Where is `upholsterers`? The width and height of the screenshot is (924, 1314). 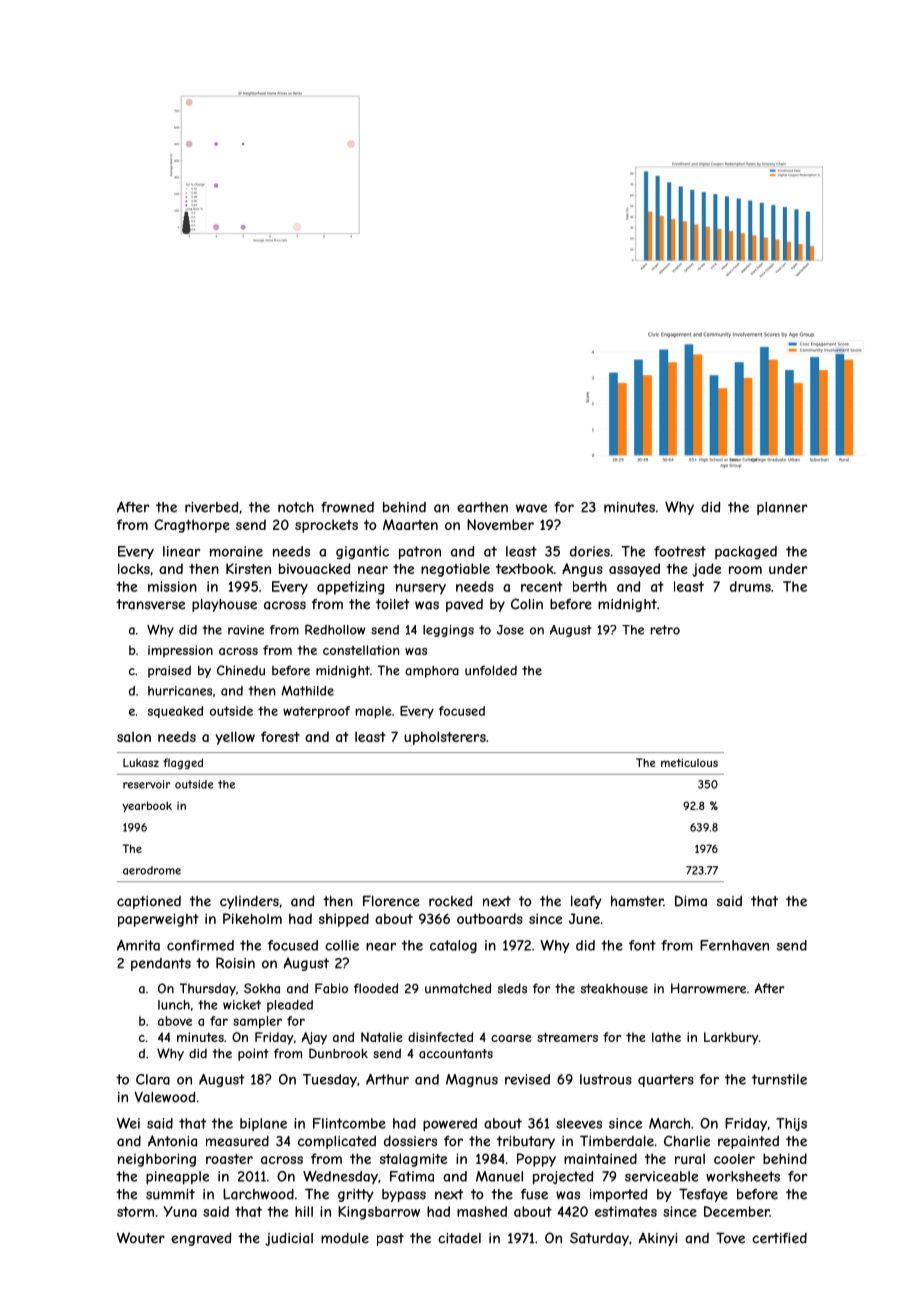
upholsterers is located at coordinates (445, 738).
